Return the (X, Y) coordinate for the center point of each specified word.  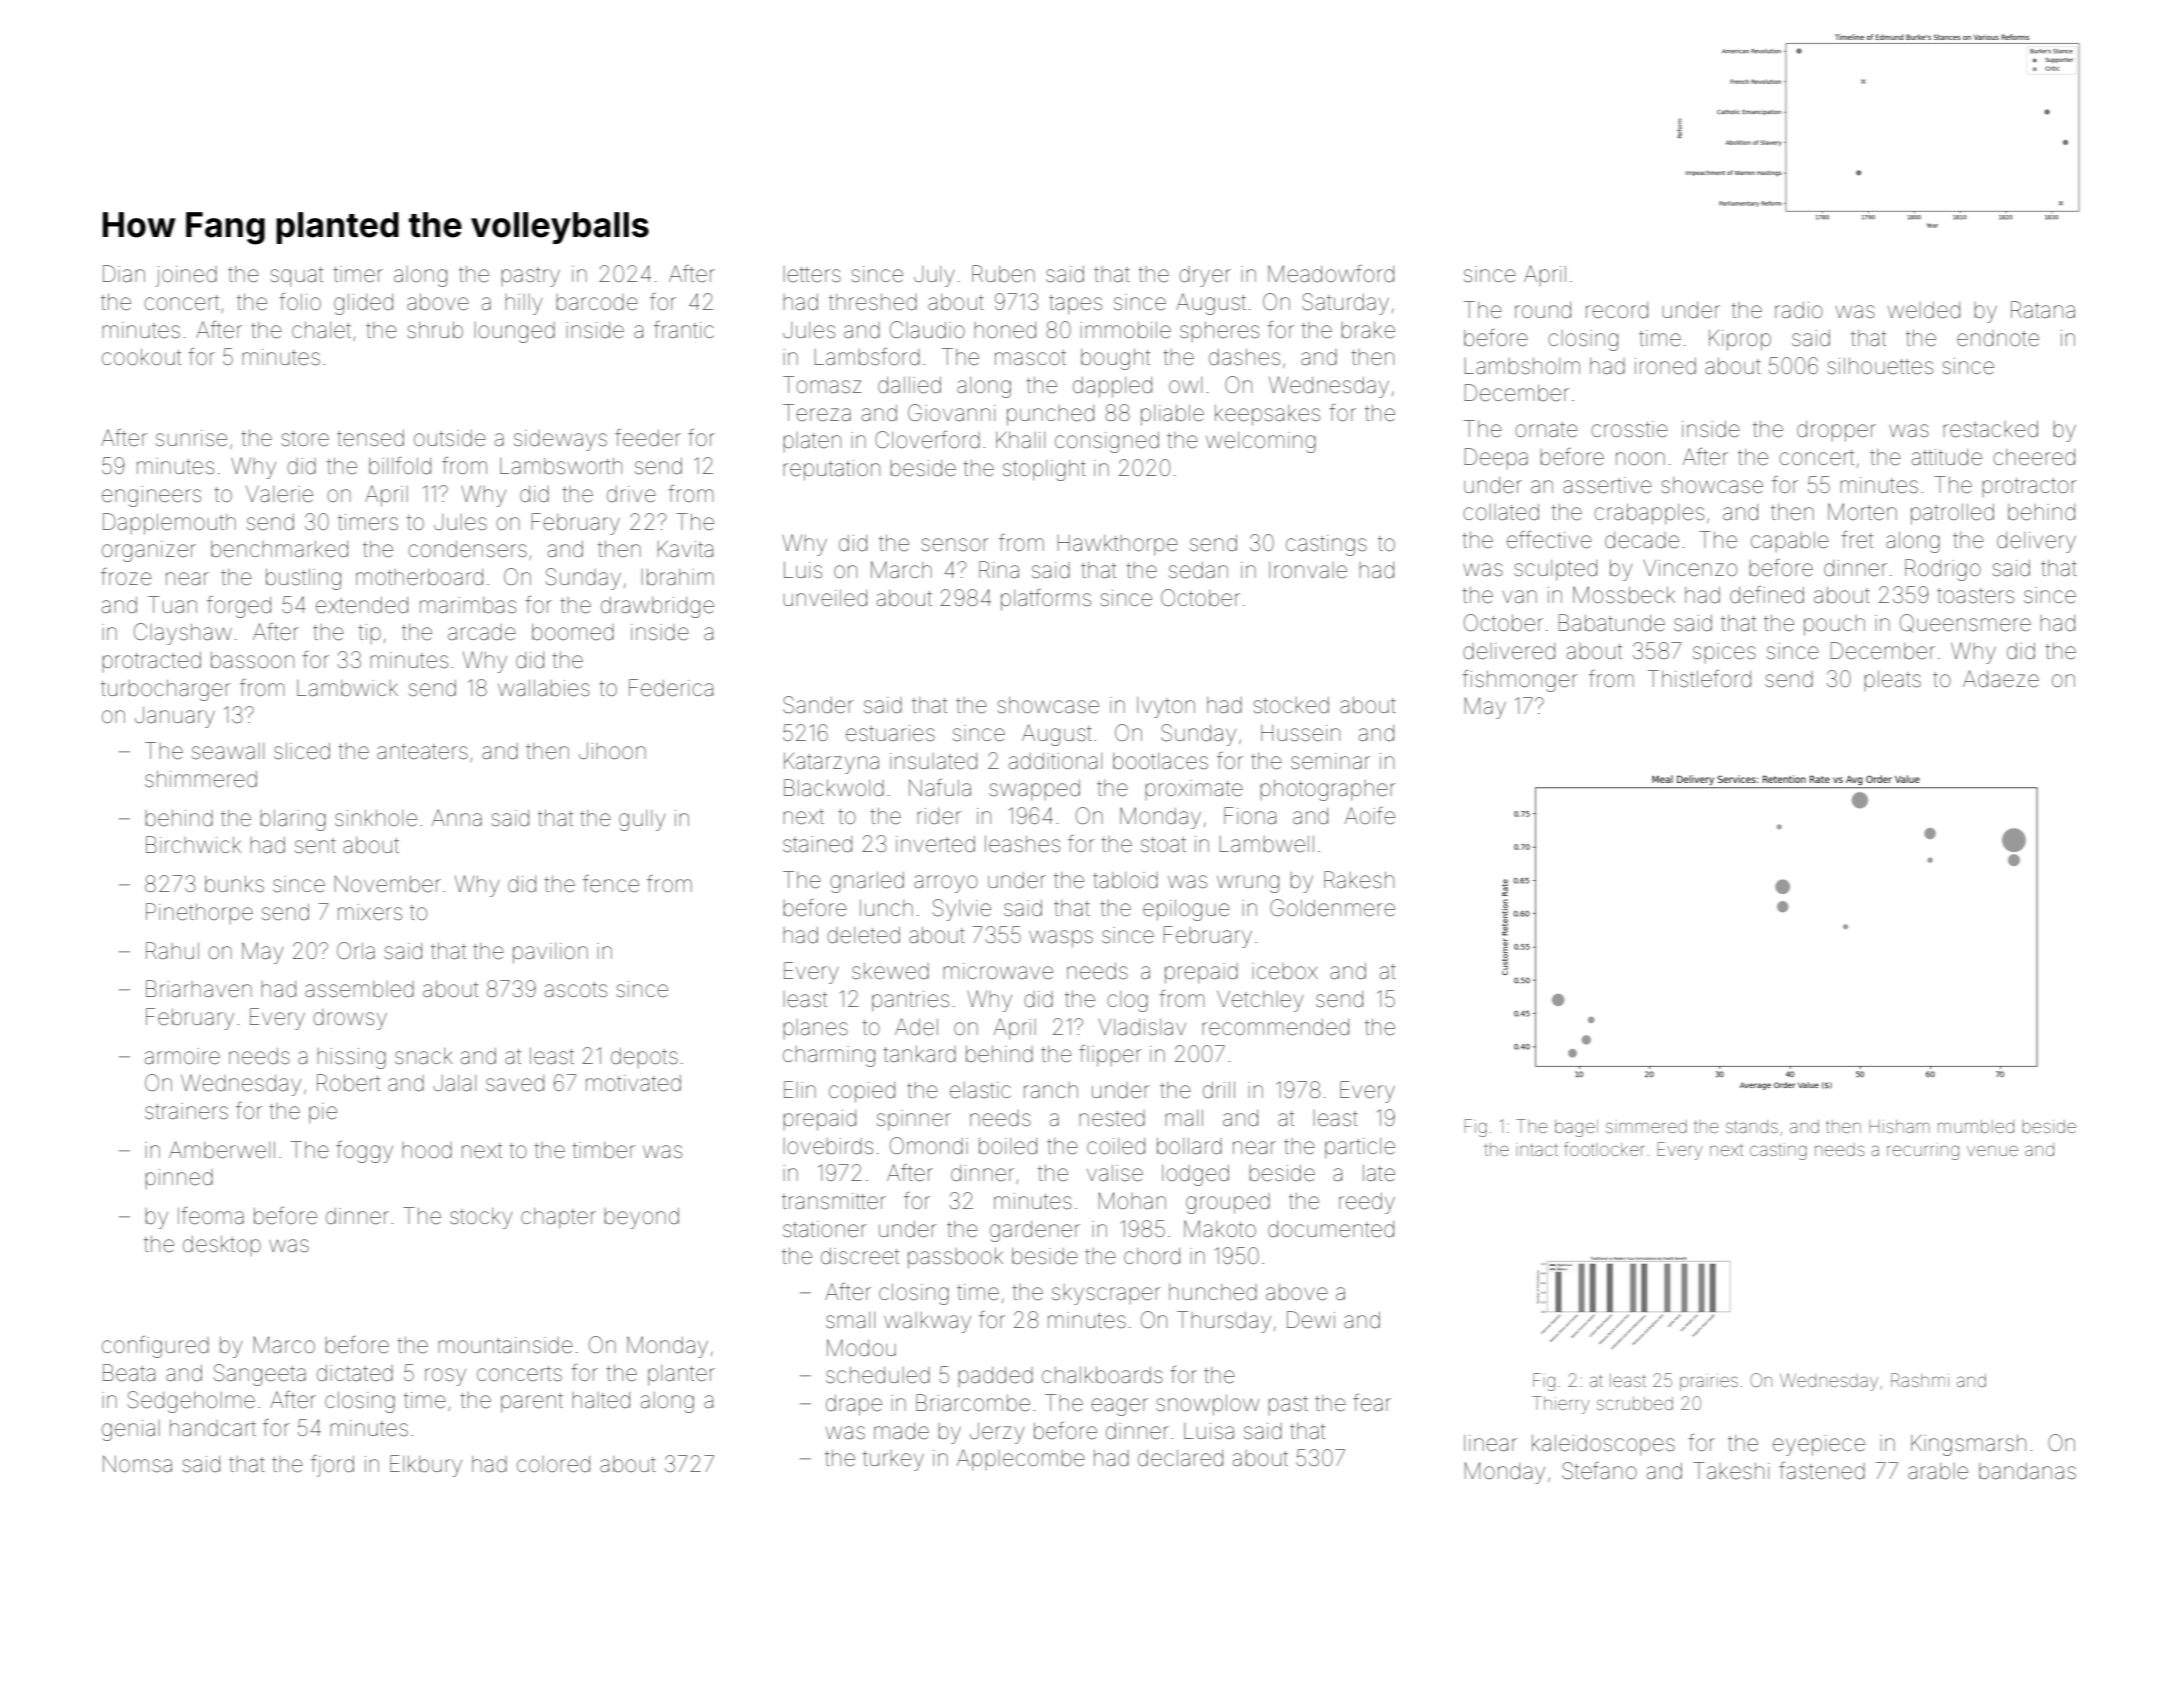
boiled (1008, 1146)
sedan (1198, 570)
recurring (1923, 1152)
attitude (1947, 457)
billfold (400, 466)
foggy (364, 1152)
